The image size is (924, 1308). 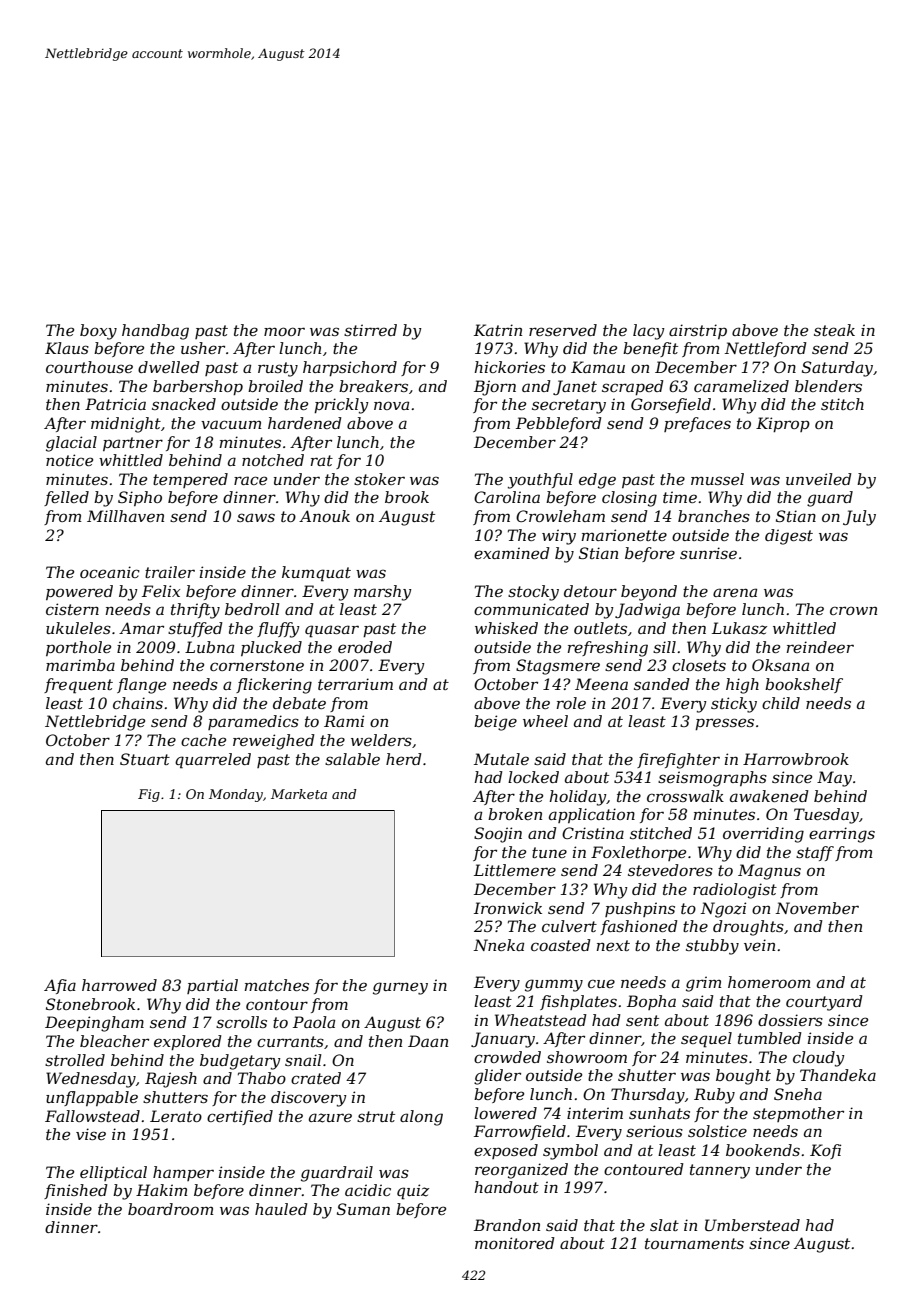 I want to click on Kamau, so click(x=598, y=367).
